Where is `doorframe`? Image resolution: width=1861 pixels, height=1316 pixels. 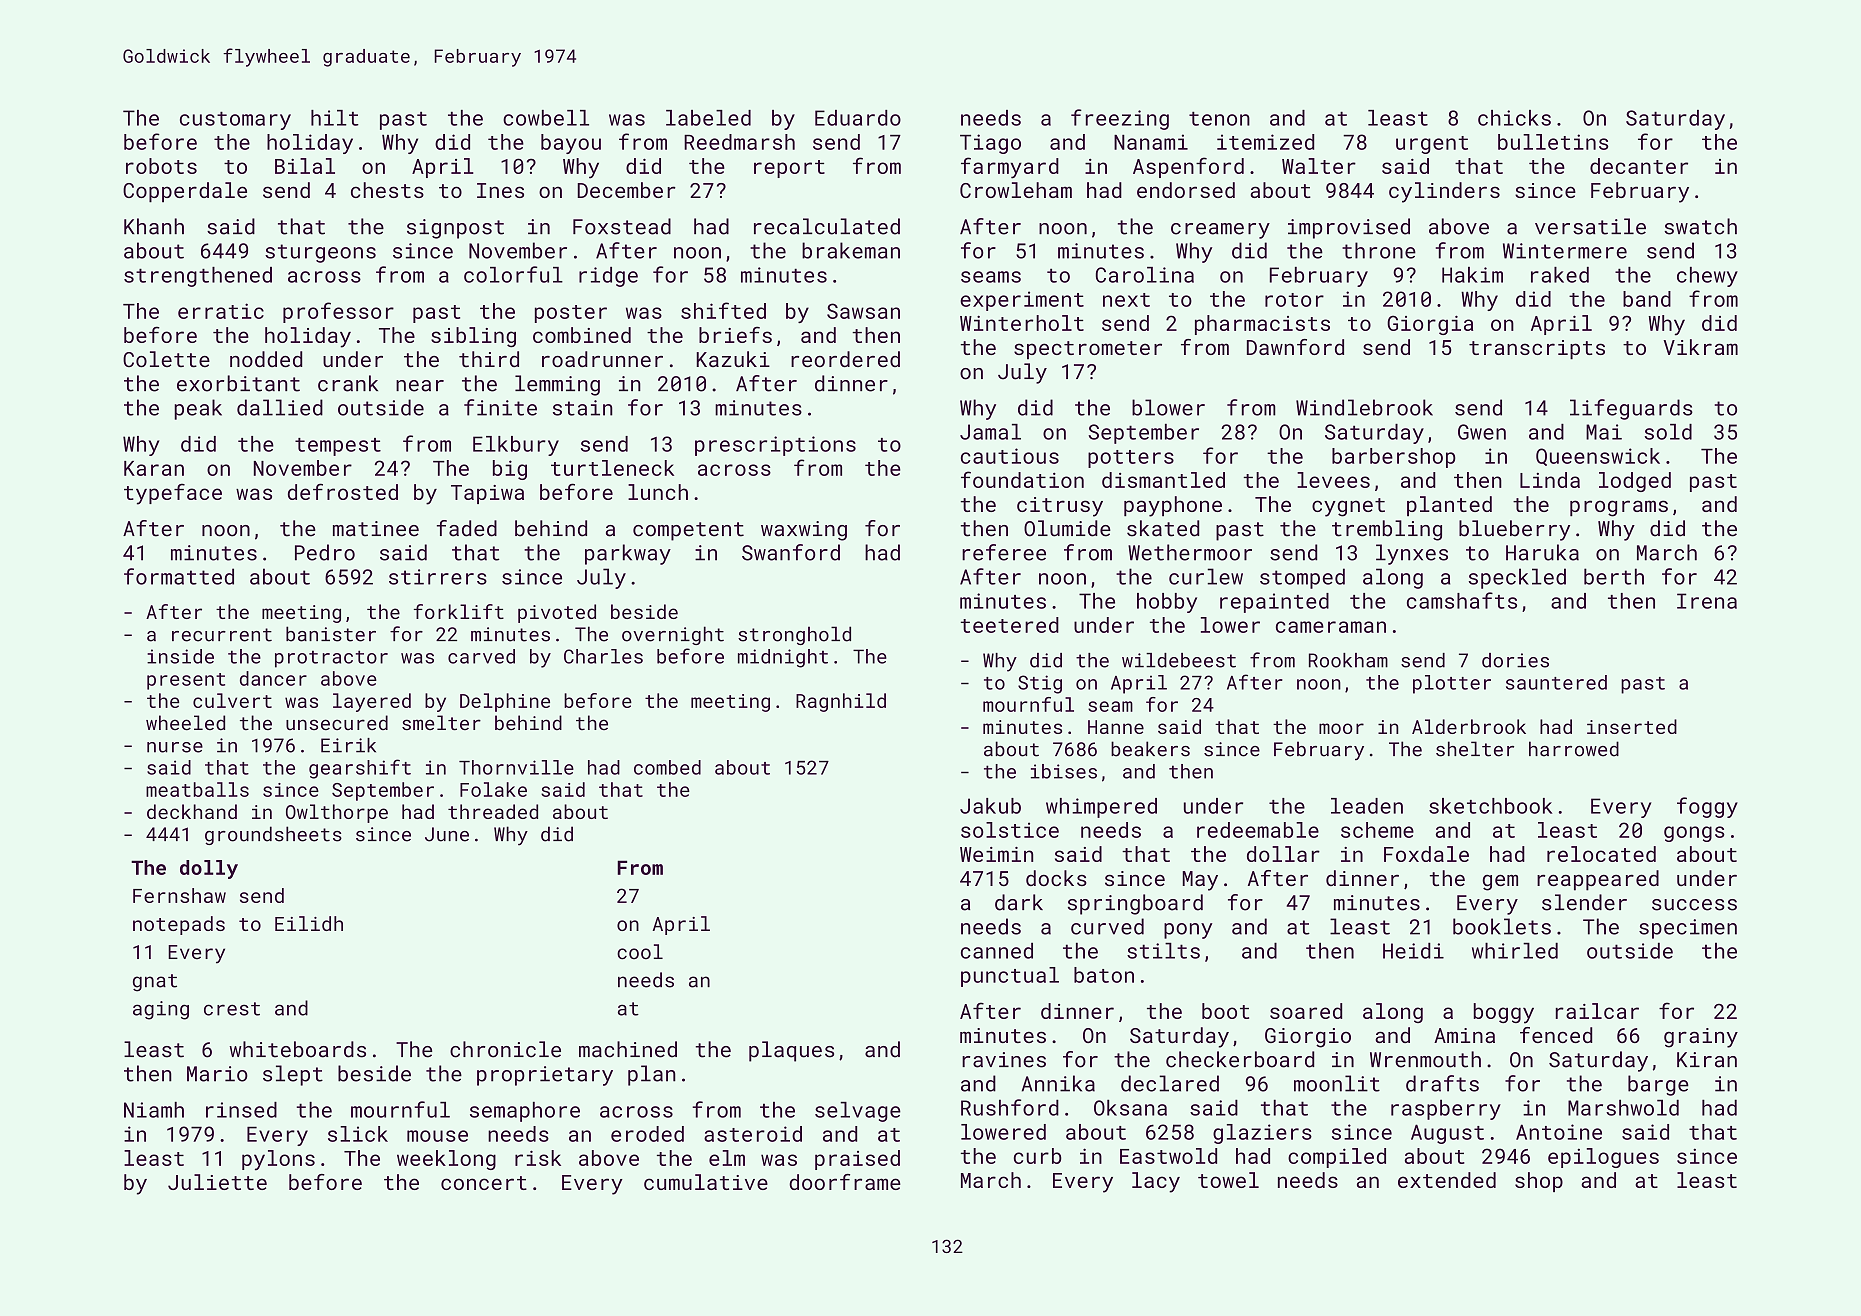
doorframe is located at coordinates (845, 1182).
